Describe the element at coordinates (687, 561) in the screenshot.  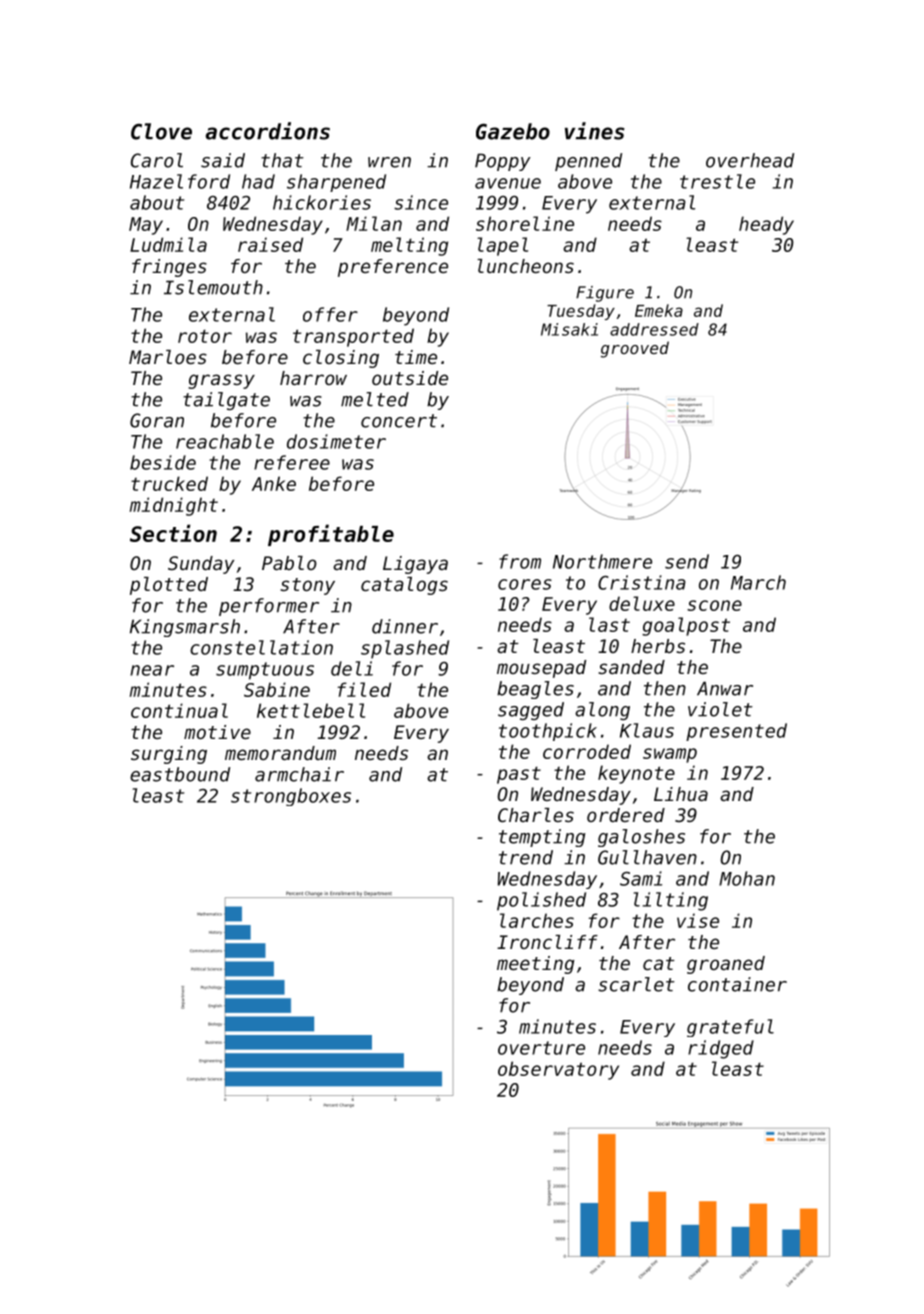
I see `send` at that location.
